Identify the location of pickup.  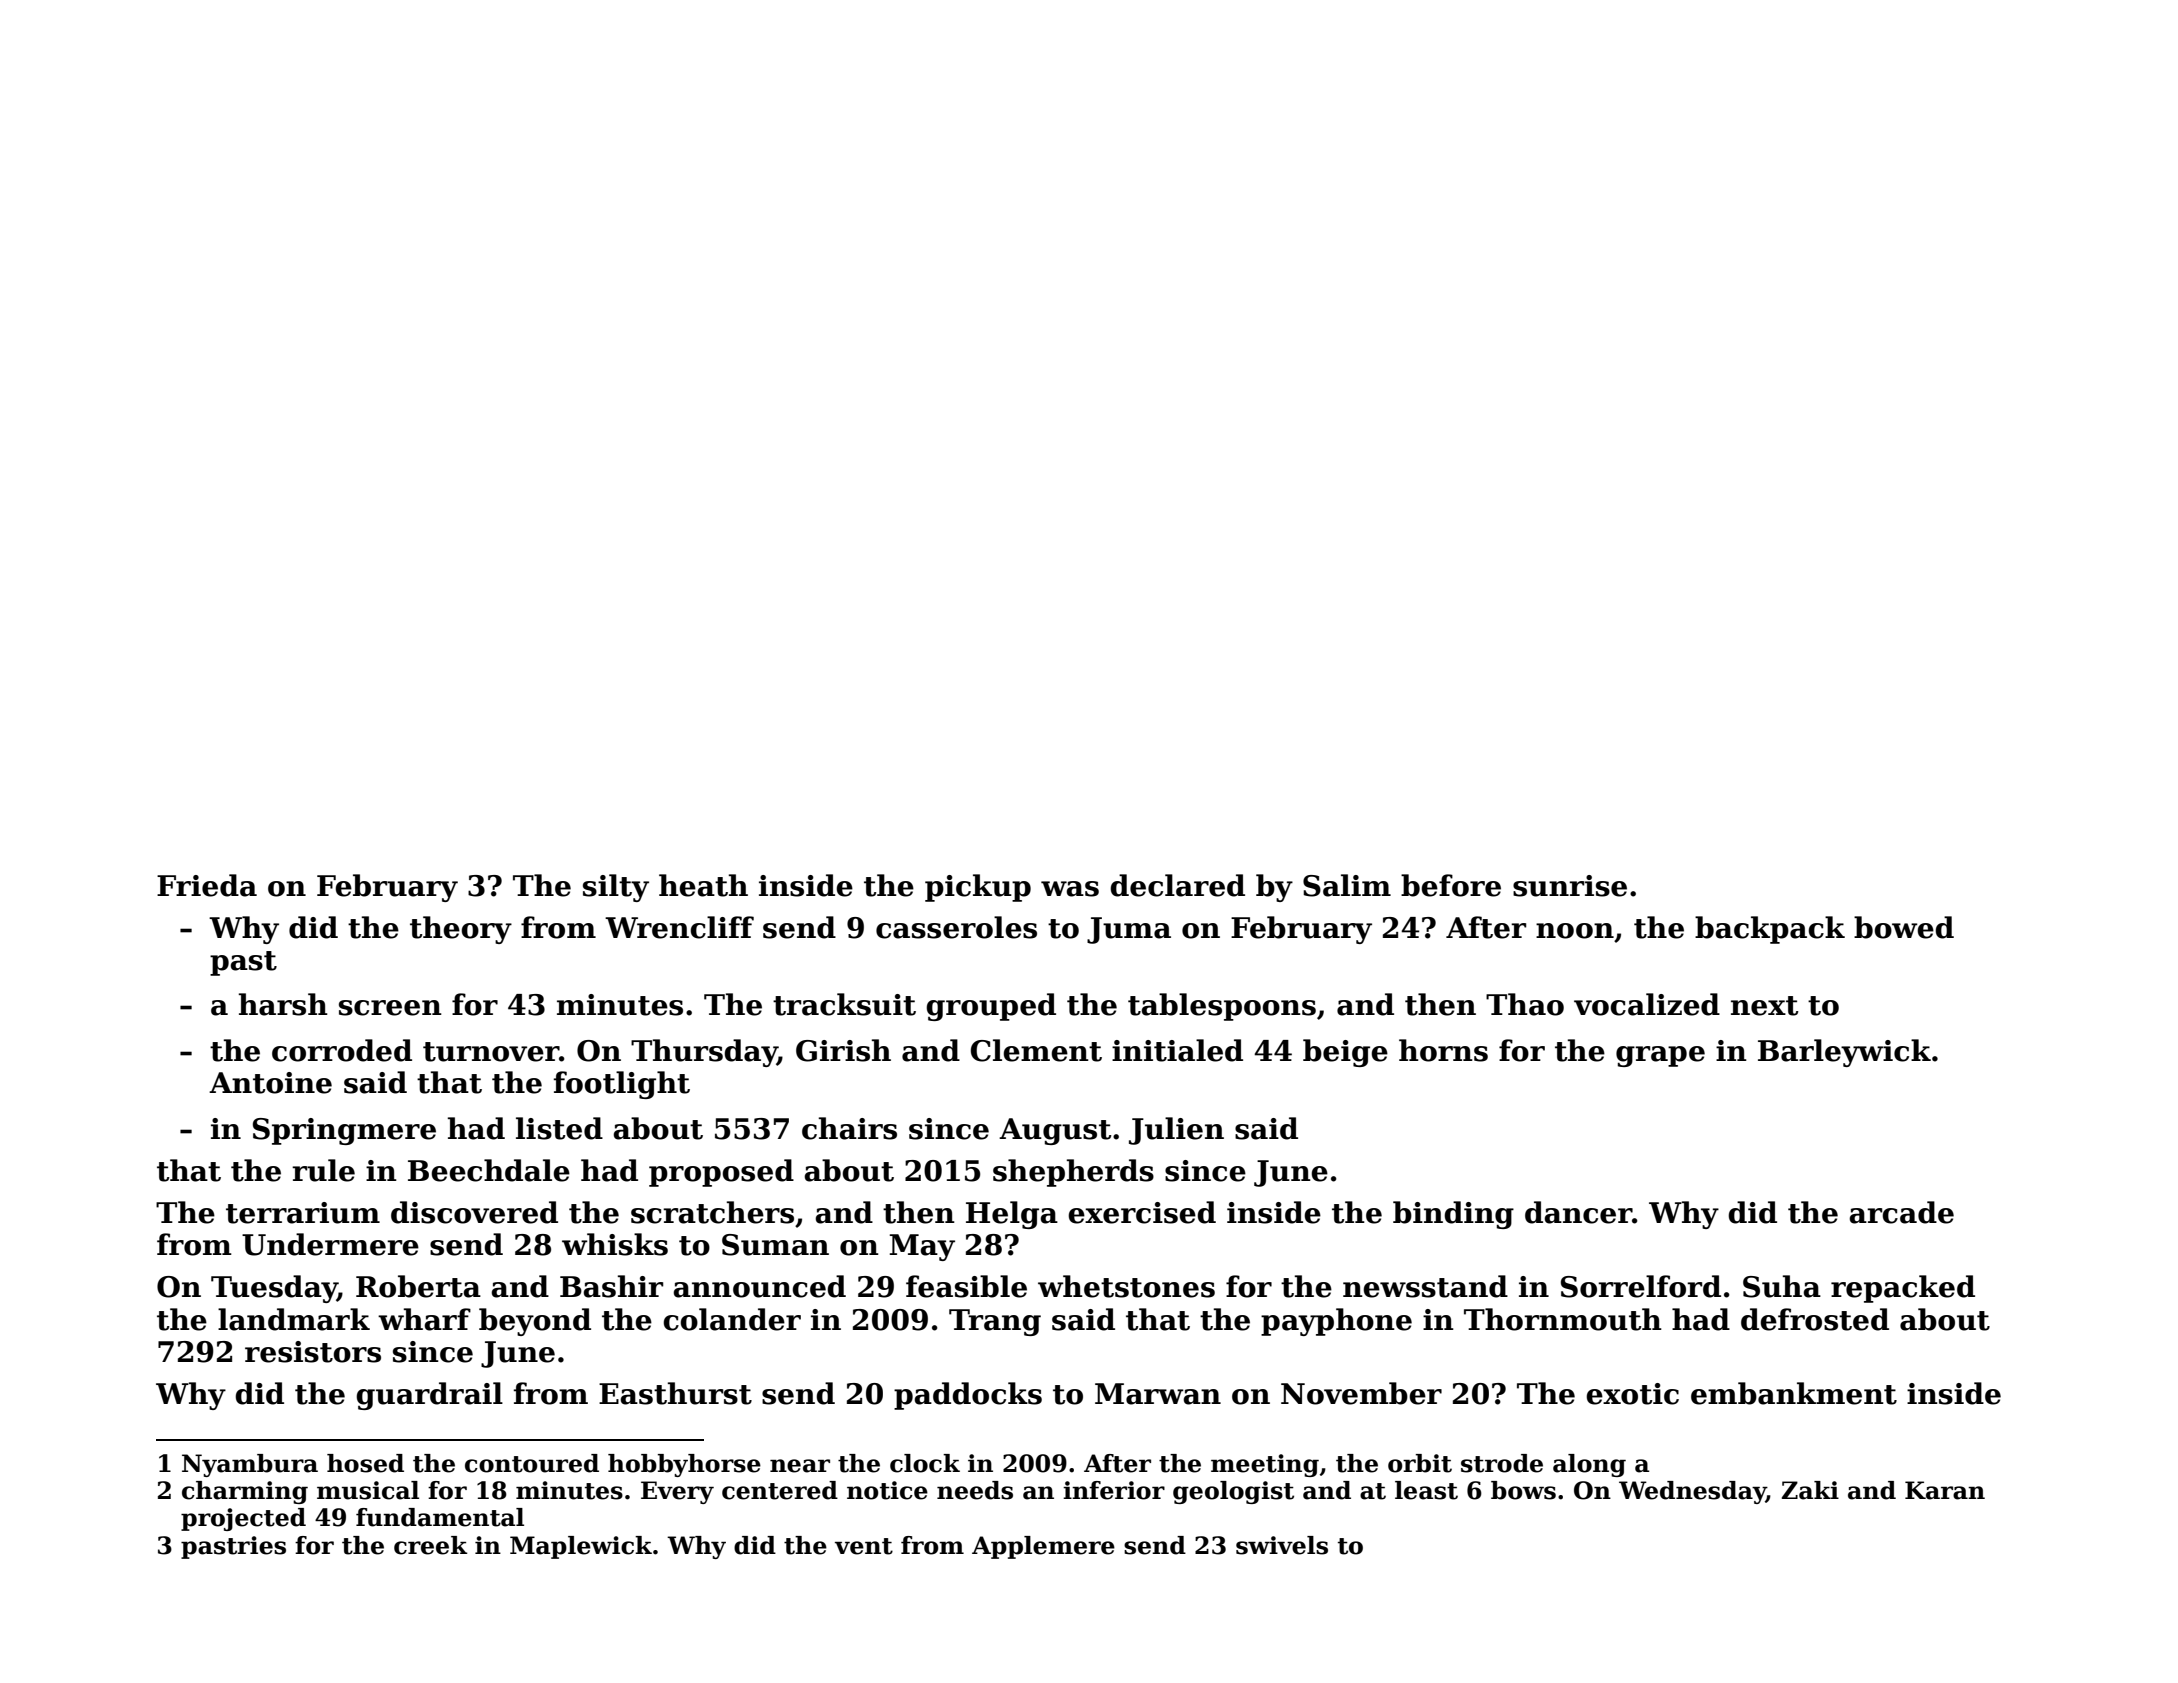
(978, 888).
